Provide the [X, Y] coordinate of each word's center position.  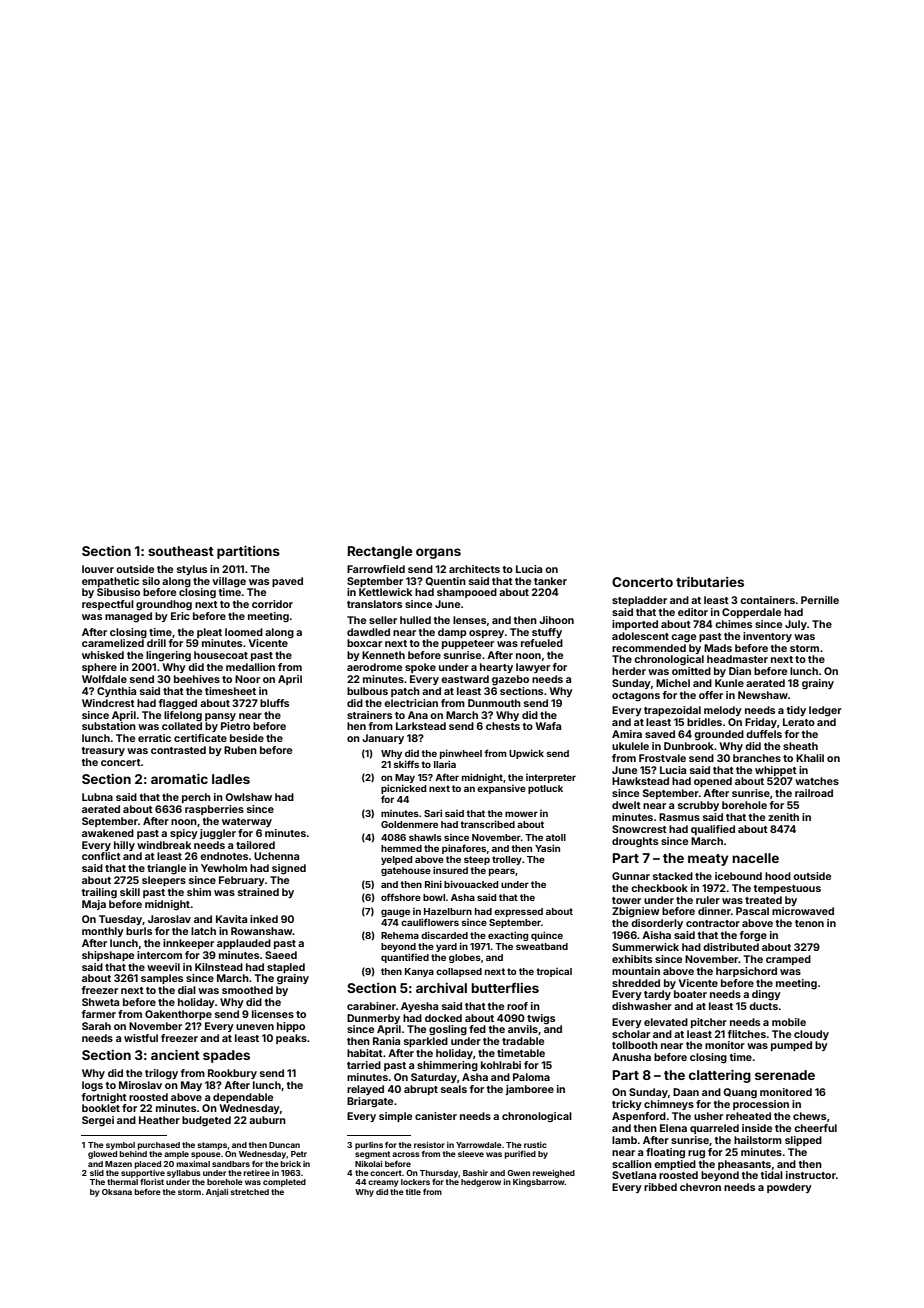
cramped [788, 960]
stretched [250, 1192]
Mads [718, 648]
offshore [401, 897]
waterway [247, 822]
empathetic [110, 582]
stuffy [547, 633]
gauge [395, 913]
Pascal [752, 911]
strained [258, 892]
